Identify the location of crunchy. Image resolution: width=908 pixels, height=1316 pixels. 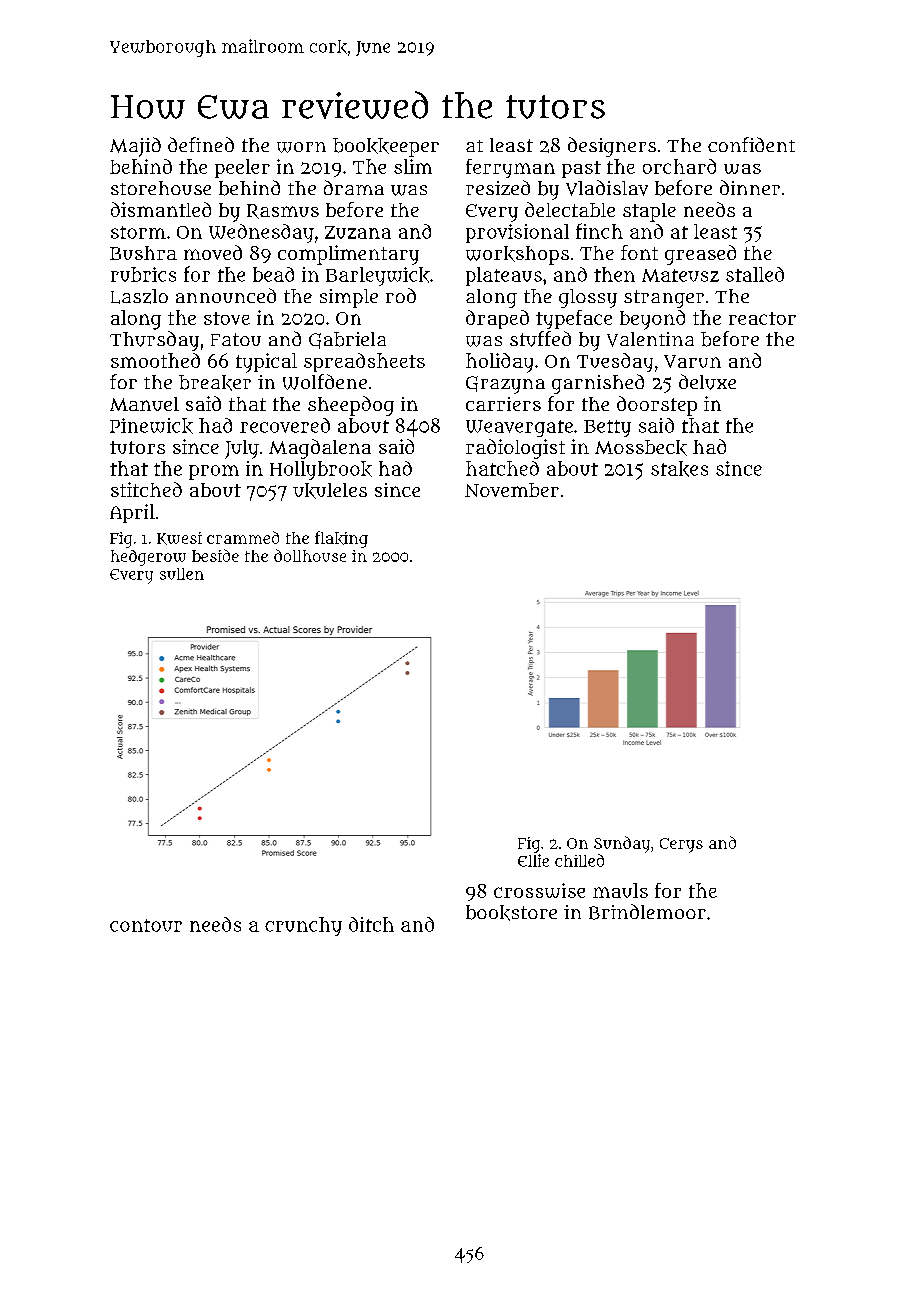
(303, 926).
